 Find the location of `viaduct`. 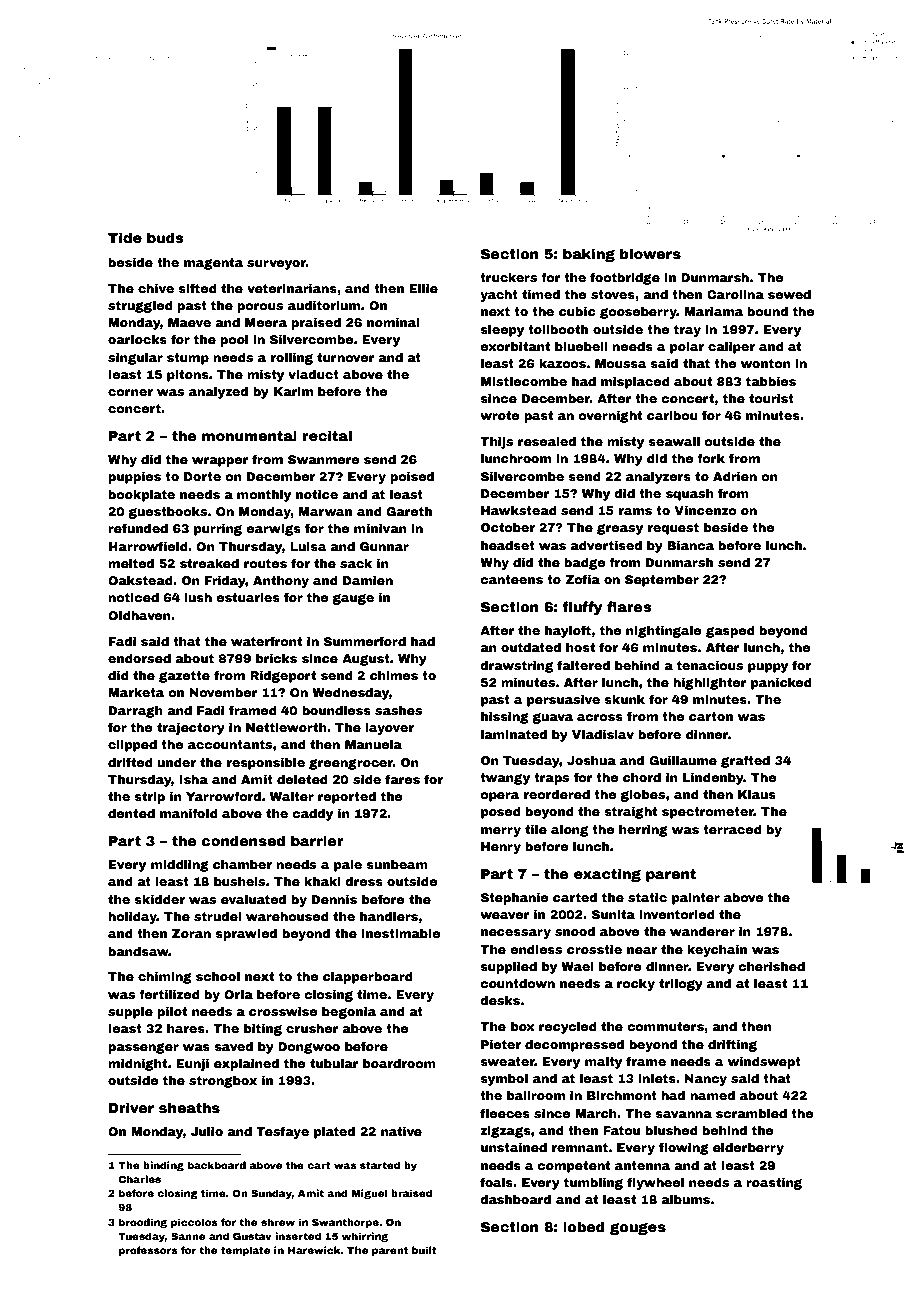

viaduct is located at coordinates (313, 374).
